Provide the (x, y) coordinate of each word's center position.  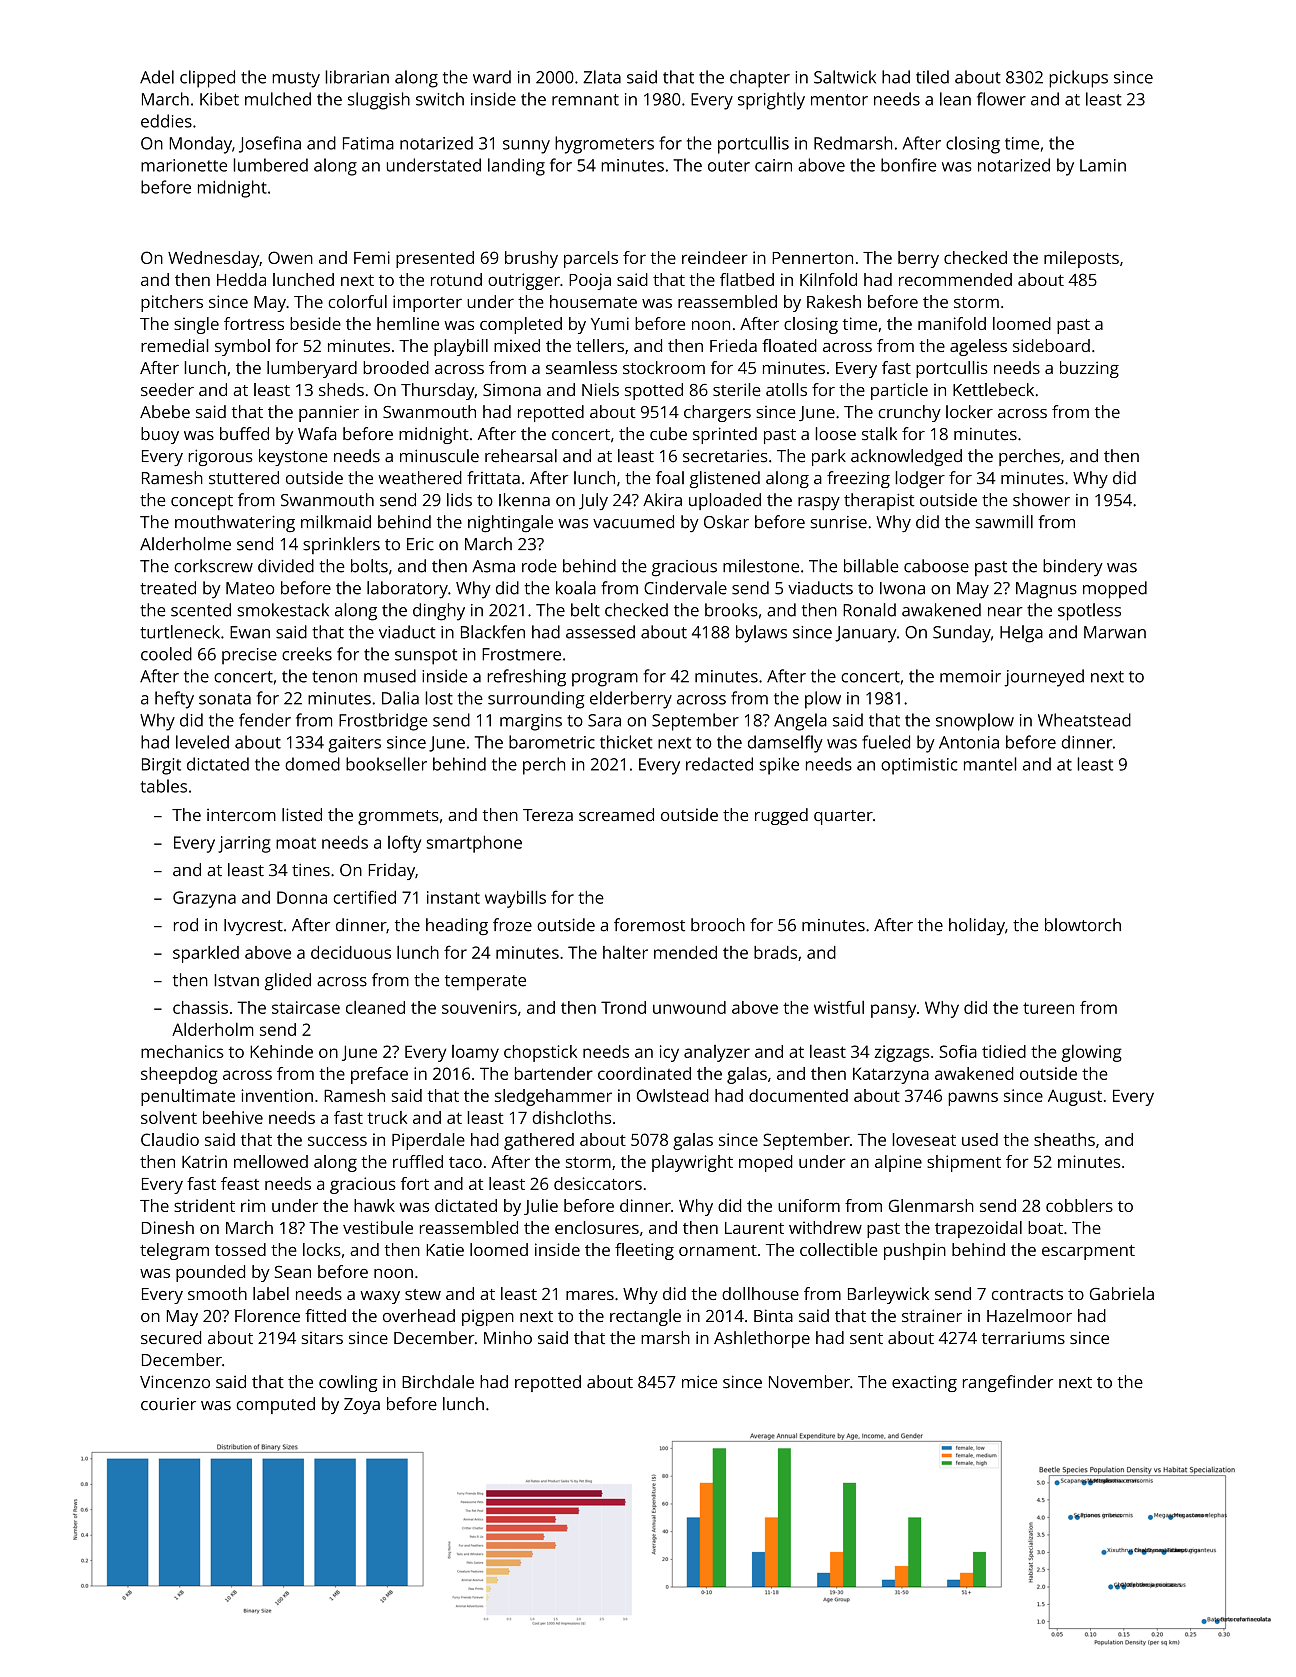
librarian (357, 77)
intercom (241, 815)
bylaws (761, 634)
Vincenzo (175, 1382)
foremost (649, 925)
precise (249, 656)
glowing (1092, 1053)
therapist (879, 501)
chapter (760, 79)
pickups (1078, 79)
